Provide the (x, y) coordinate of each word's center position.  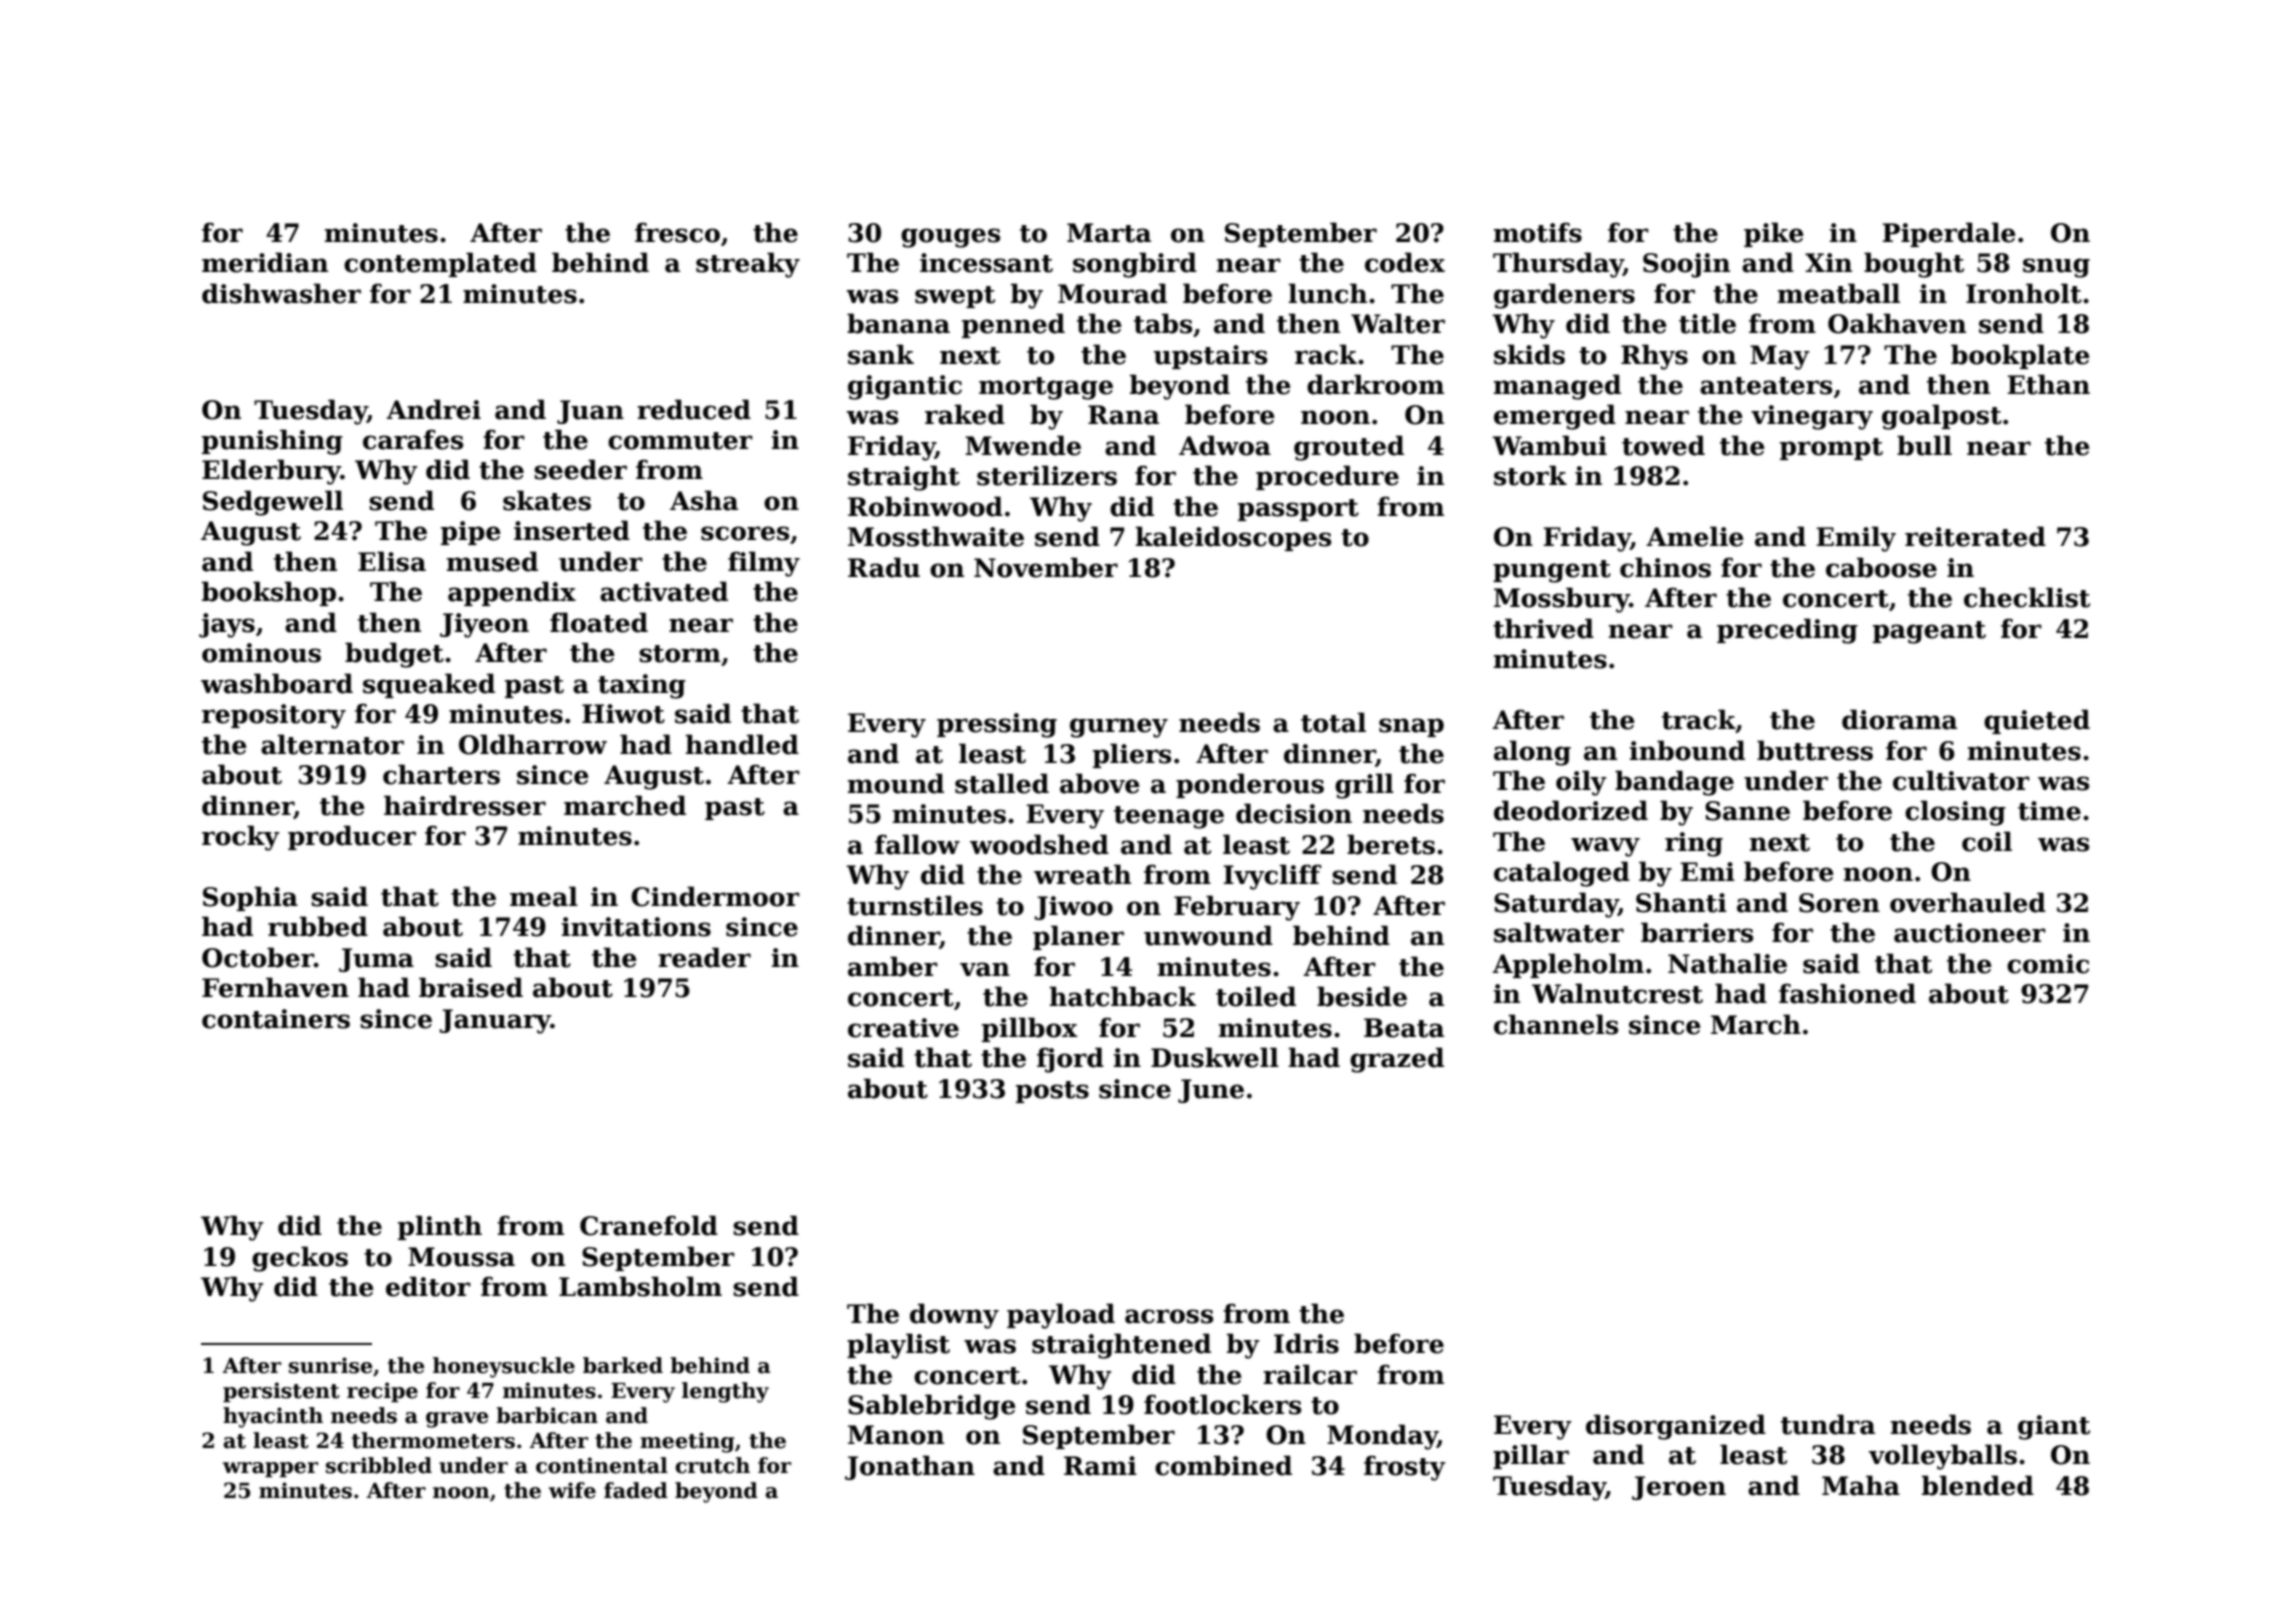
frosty (1405, 1468)
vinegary (1812, 417)
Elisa (392, 561)
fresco (677, 232)
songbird (1135, 265)
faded (636, 1490)
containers (276, 1019)
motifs (1538, 232)
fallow (917, 844)
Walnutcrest (1617, 993)
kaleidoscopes (1233, 538)
